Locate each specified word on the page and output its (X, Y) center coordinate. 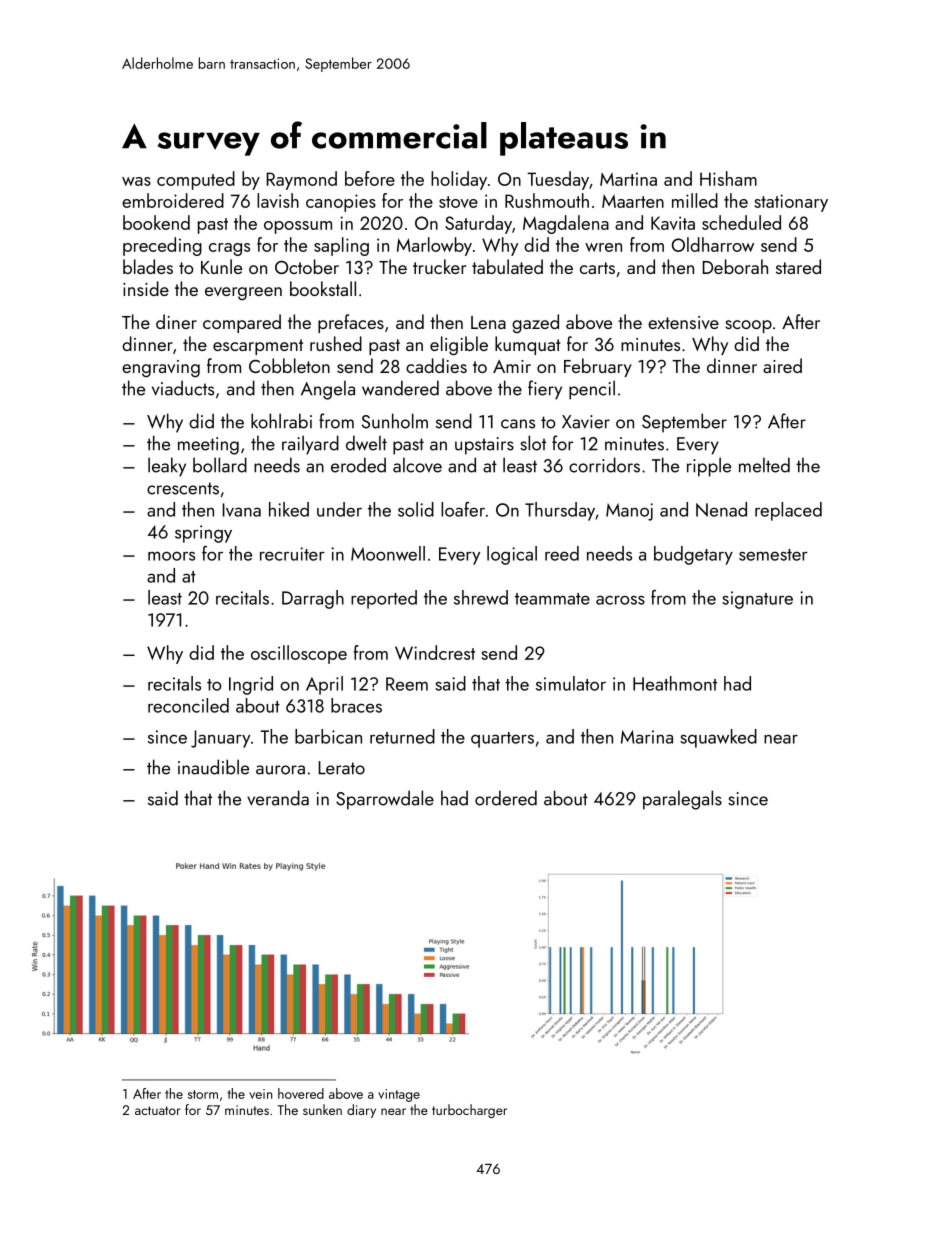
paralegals (682, 800)
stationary (791, 203)
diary (361, 1111)
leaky (167, 467)
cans (518, 424)
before (370, 178)
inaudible (213, 767)
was (136, 181)
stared (798, 266)
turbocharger (469, 1111)
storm (203, 1094)
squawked (718, 738)
